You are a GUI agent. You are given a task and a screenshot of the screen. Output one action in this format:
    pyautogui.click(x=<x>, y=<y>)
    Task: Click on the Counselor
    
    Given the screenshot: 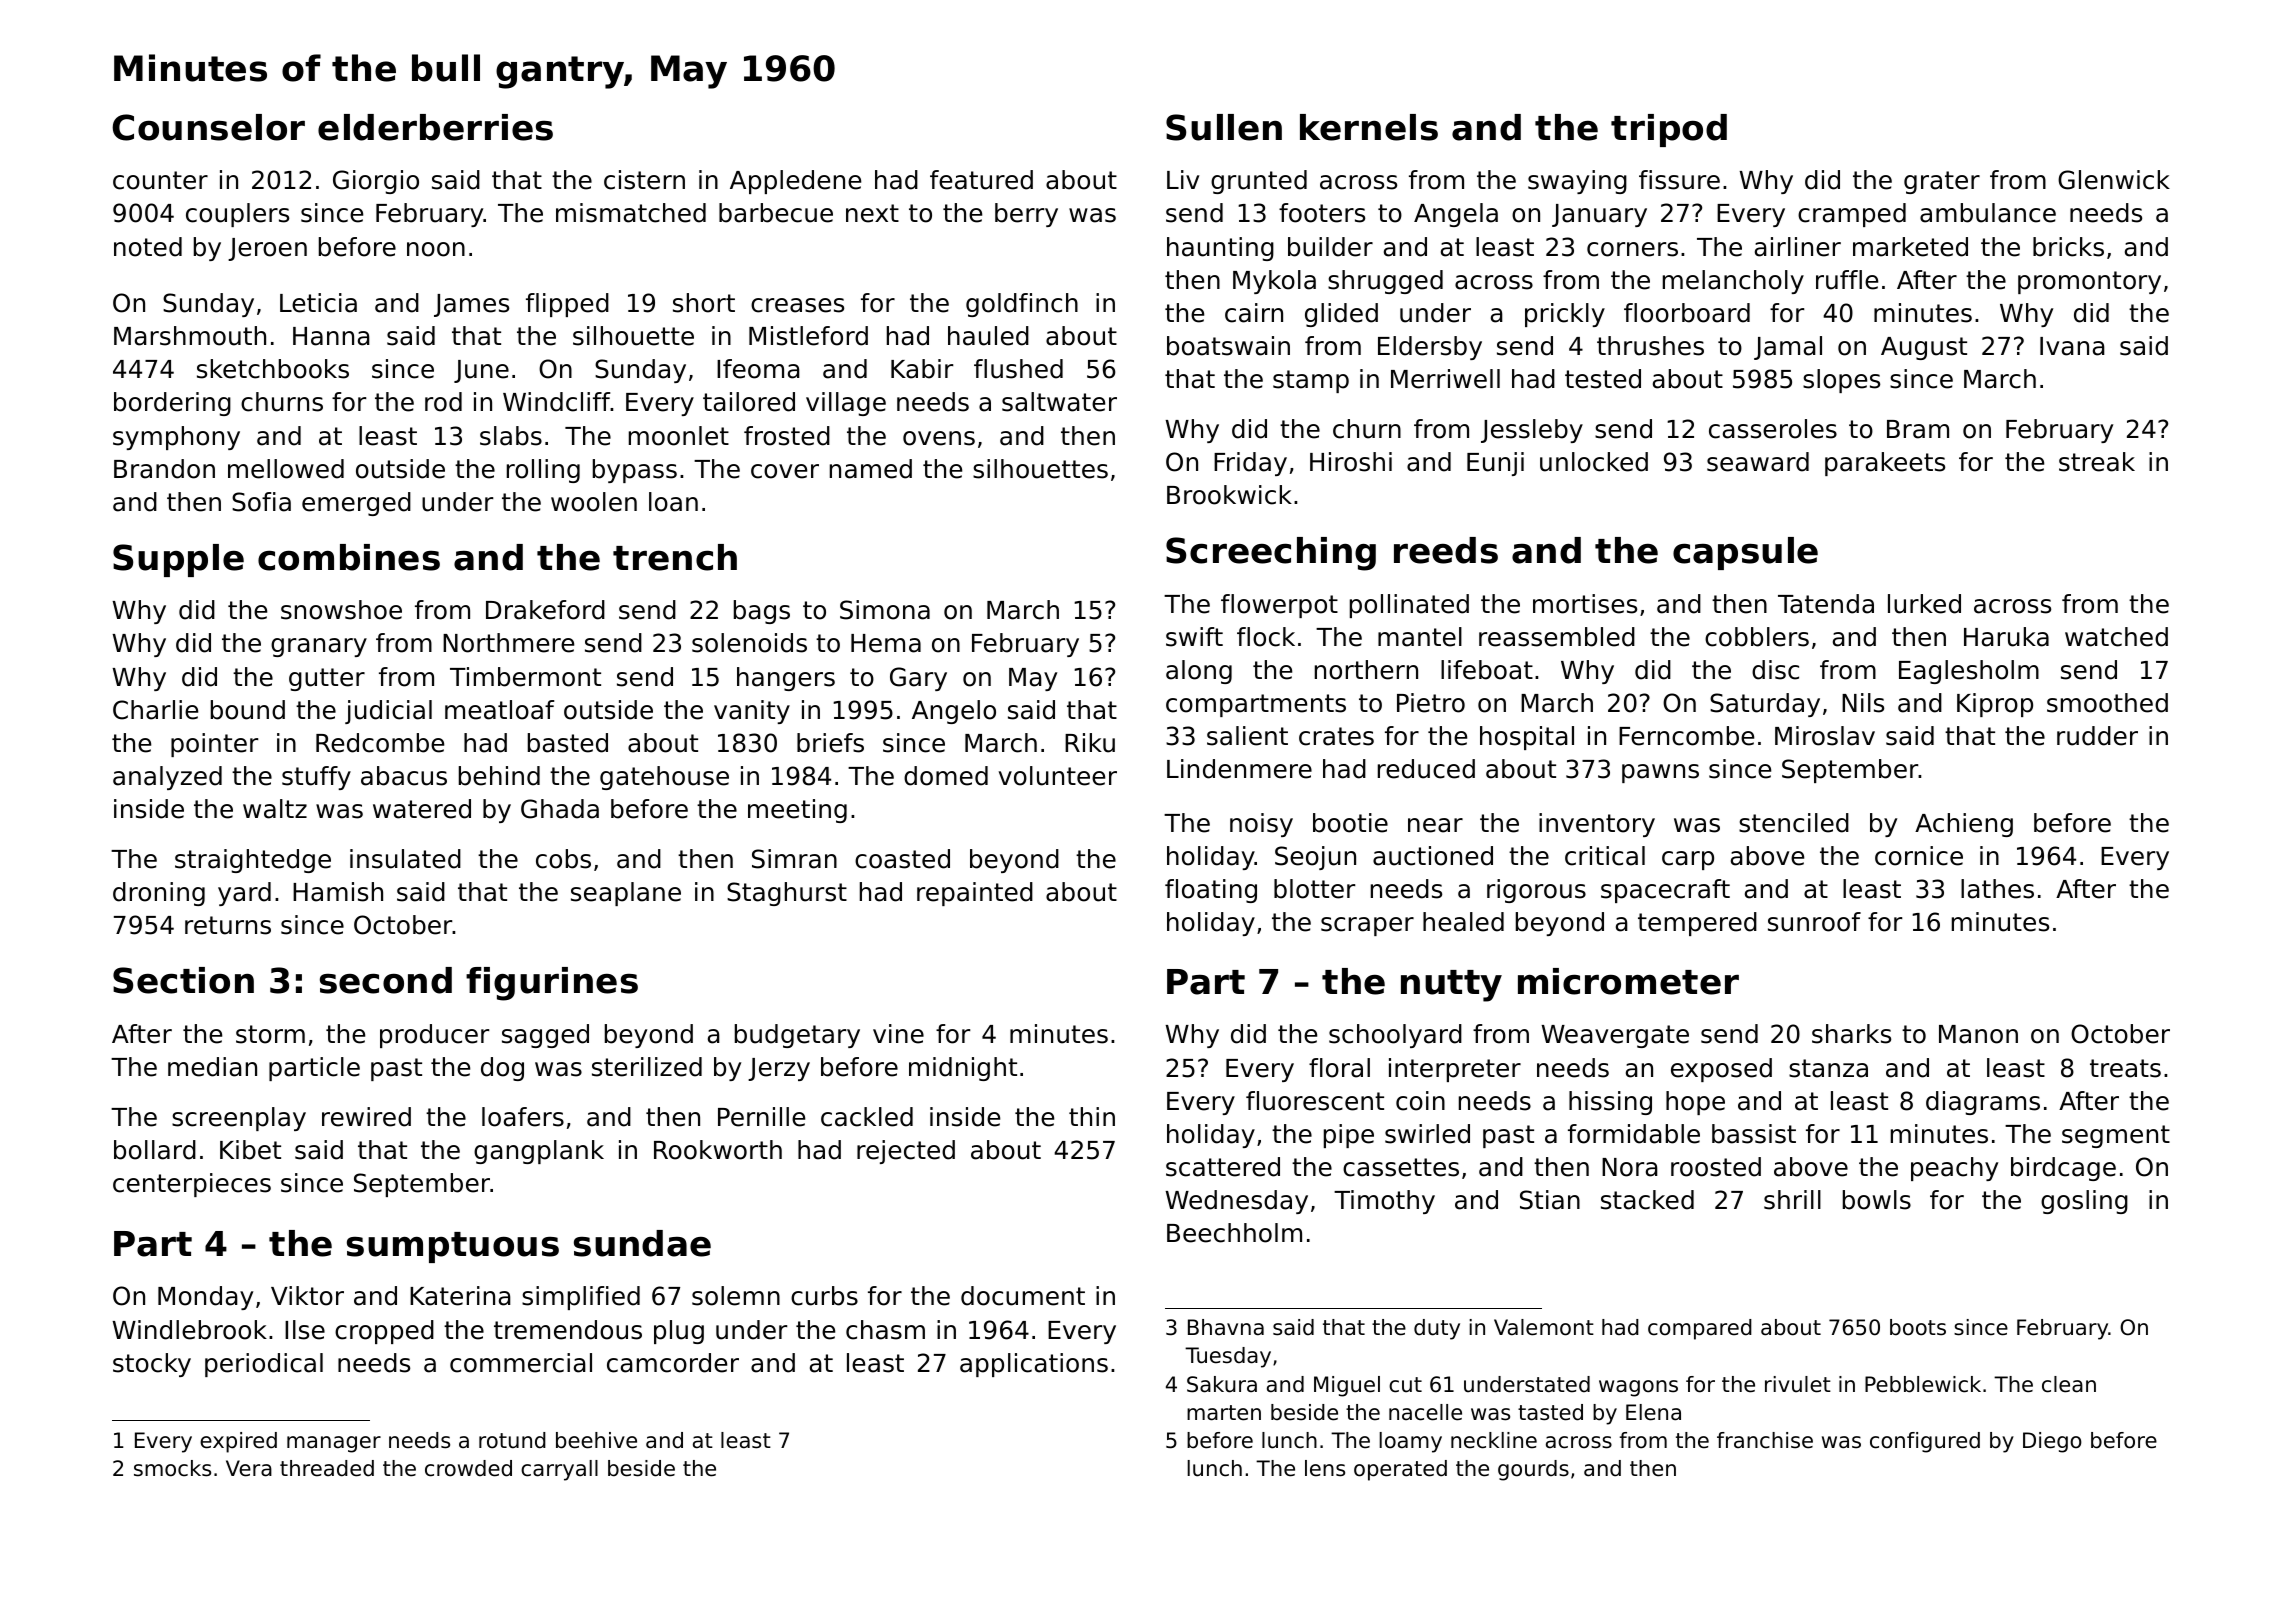 What is the action you would take?
    pyautogui.click(x=208, y=127)
